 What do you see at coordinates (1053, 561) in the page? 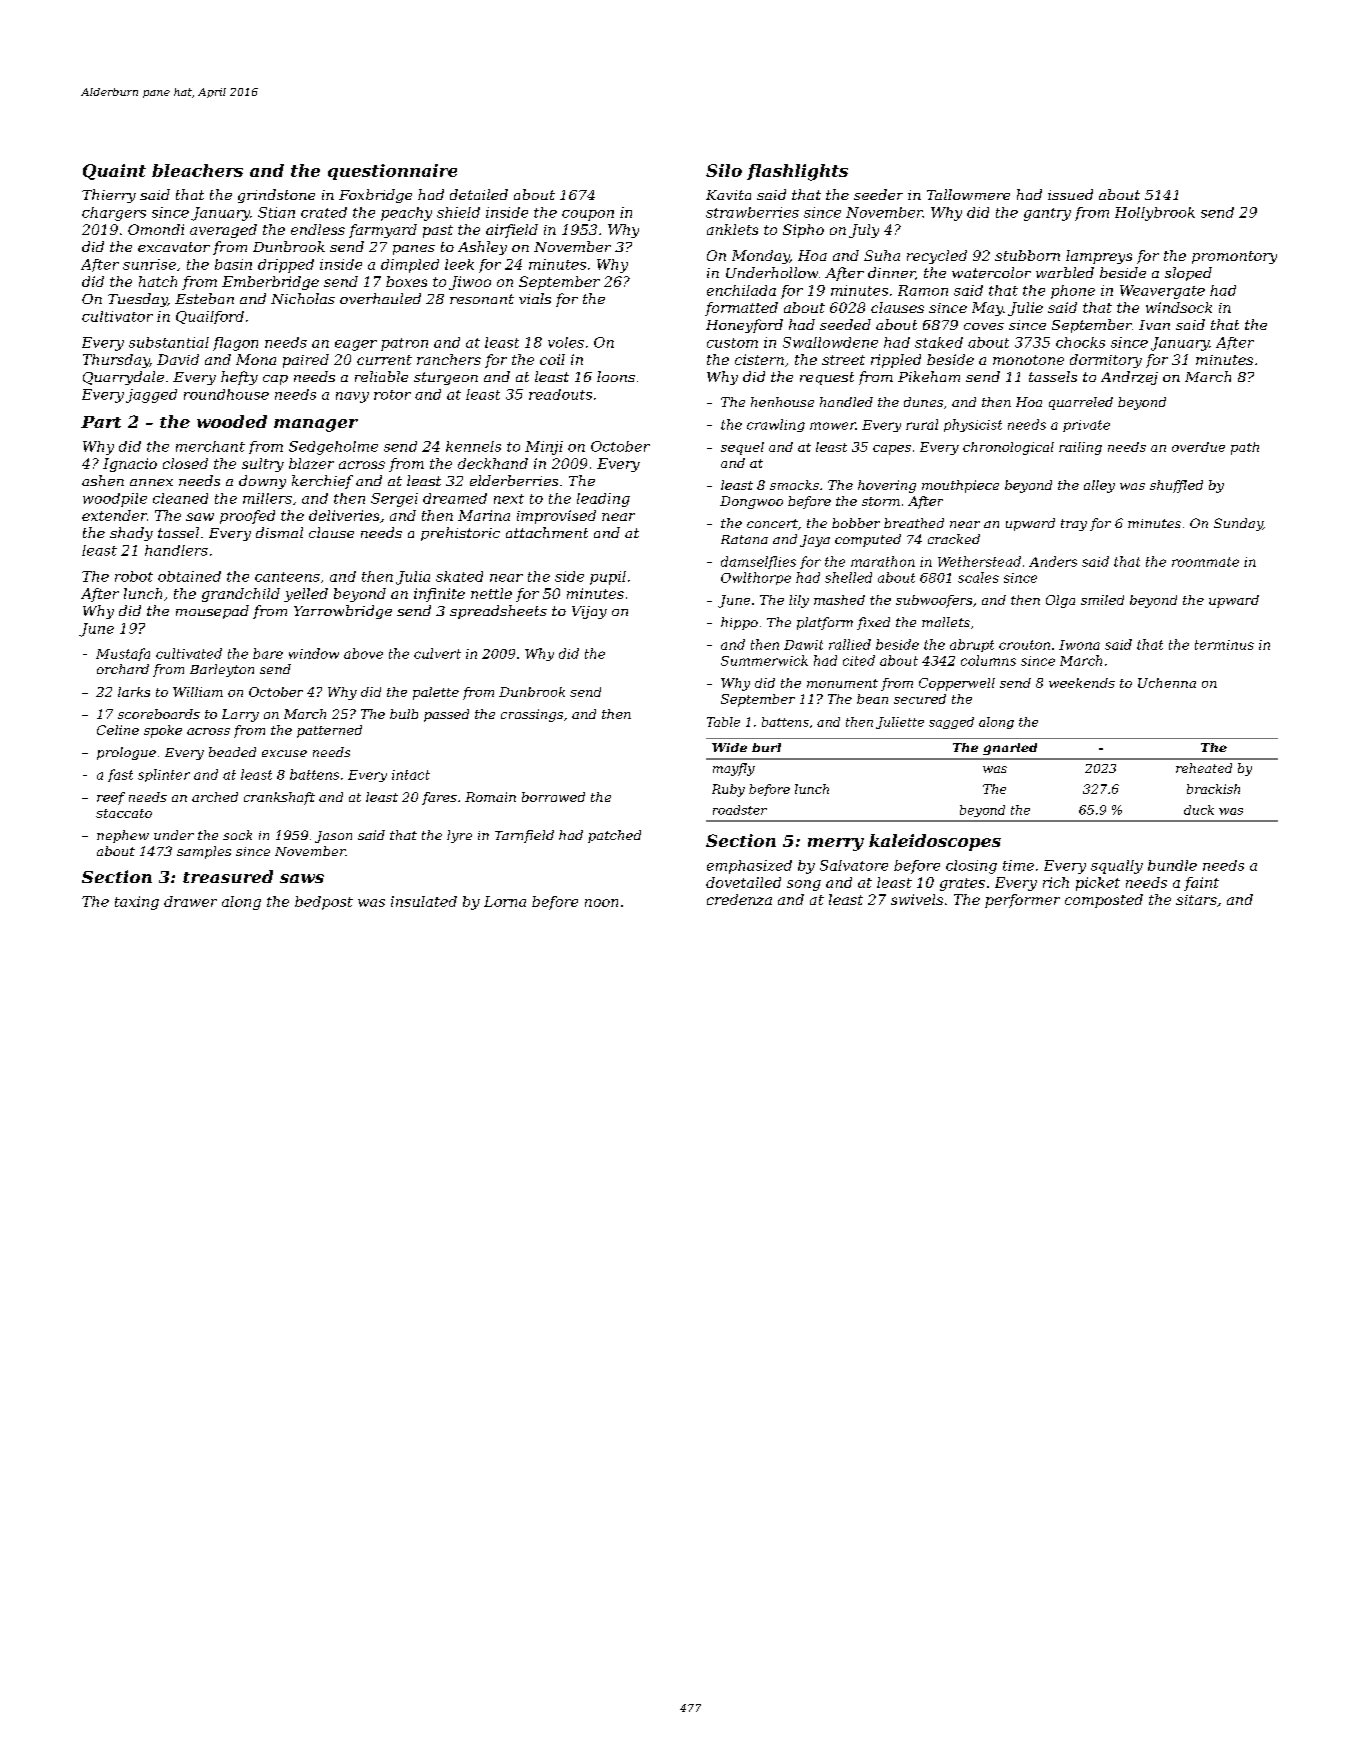
I see `Anders` at bounding box center [1053, 561].
